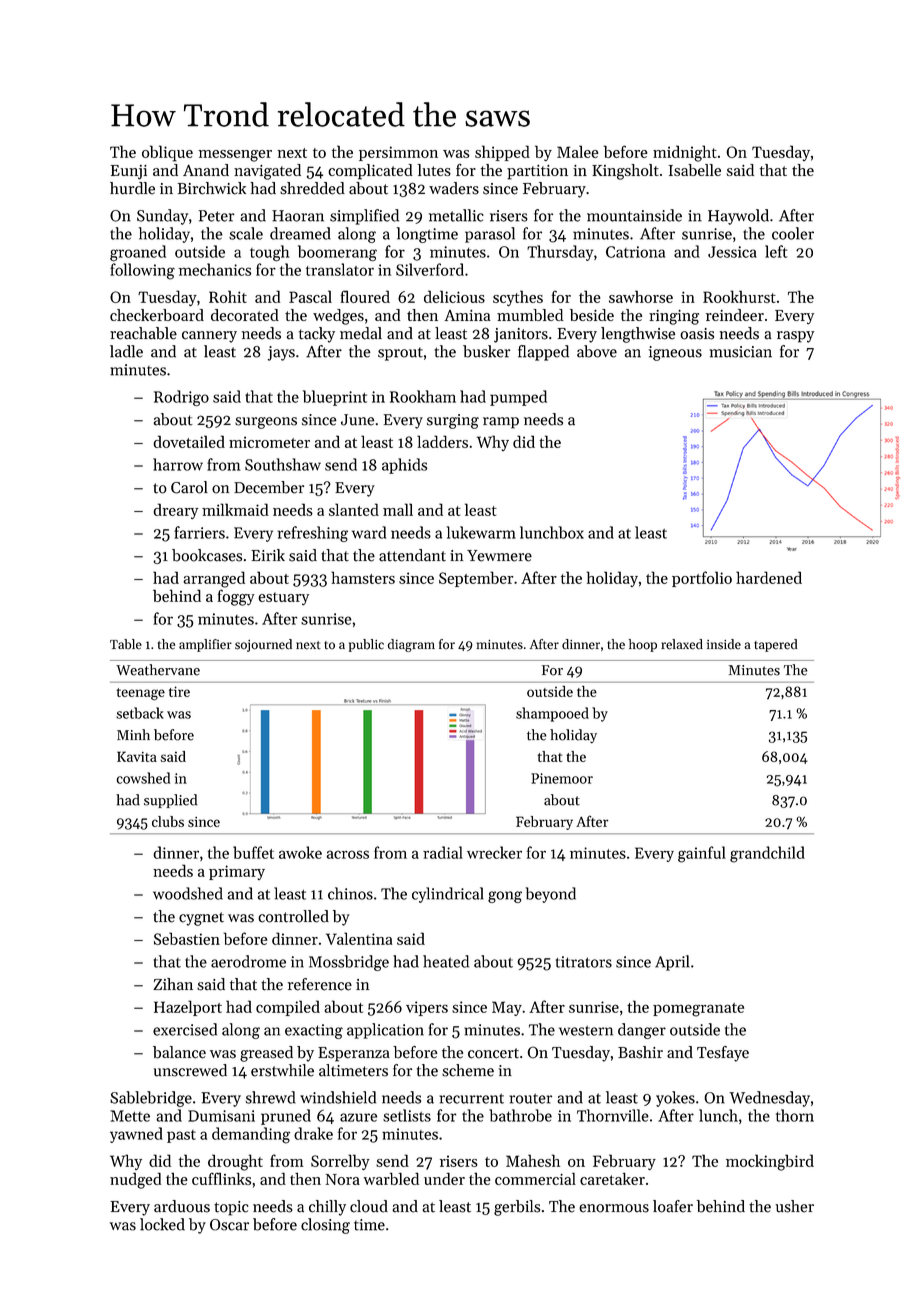  What do you see at coordinates (767, 854) in the image?
I see `grandchild` at bounding box center [767, 854].
